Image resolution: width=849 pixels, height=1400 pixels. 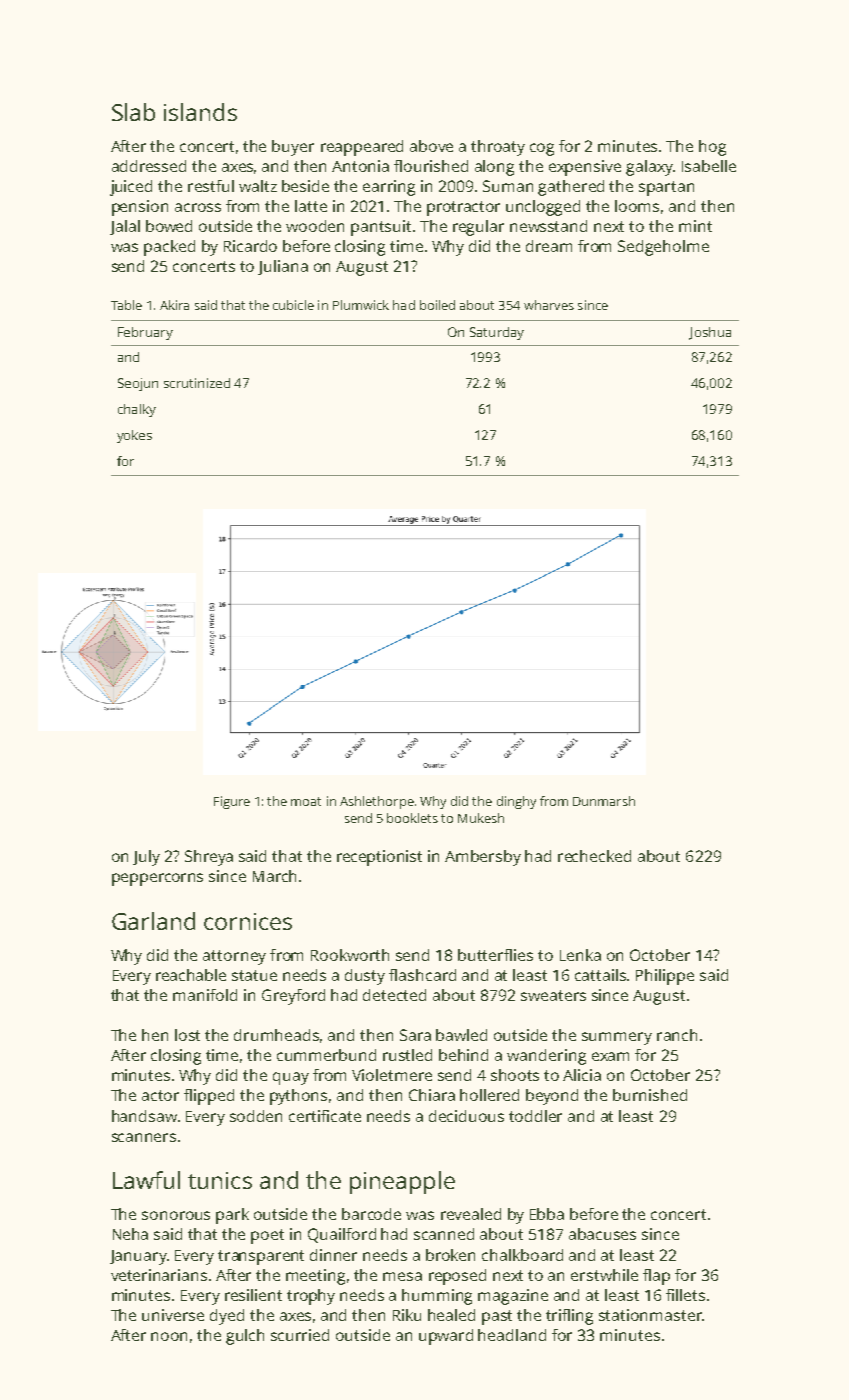 What do you see at coordinates (377, 802) in the screenshot?
I see `Ashlethorpe` at bounding box center [377, 802].
